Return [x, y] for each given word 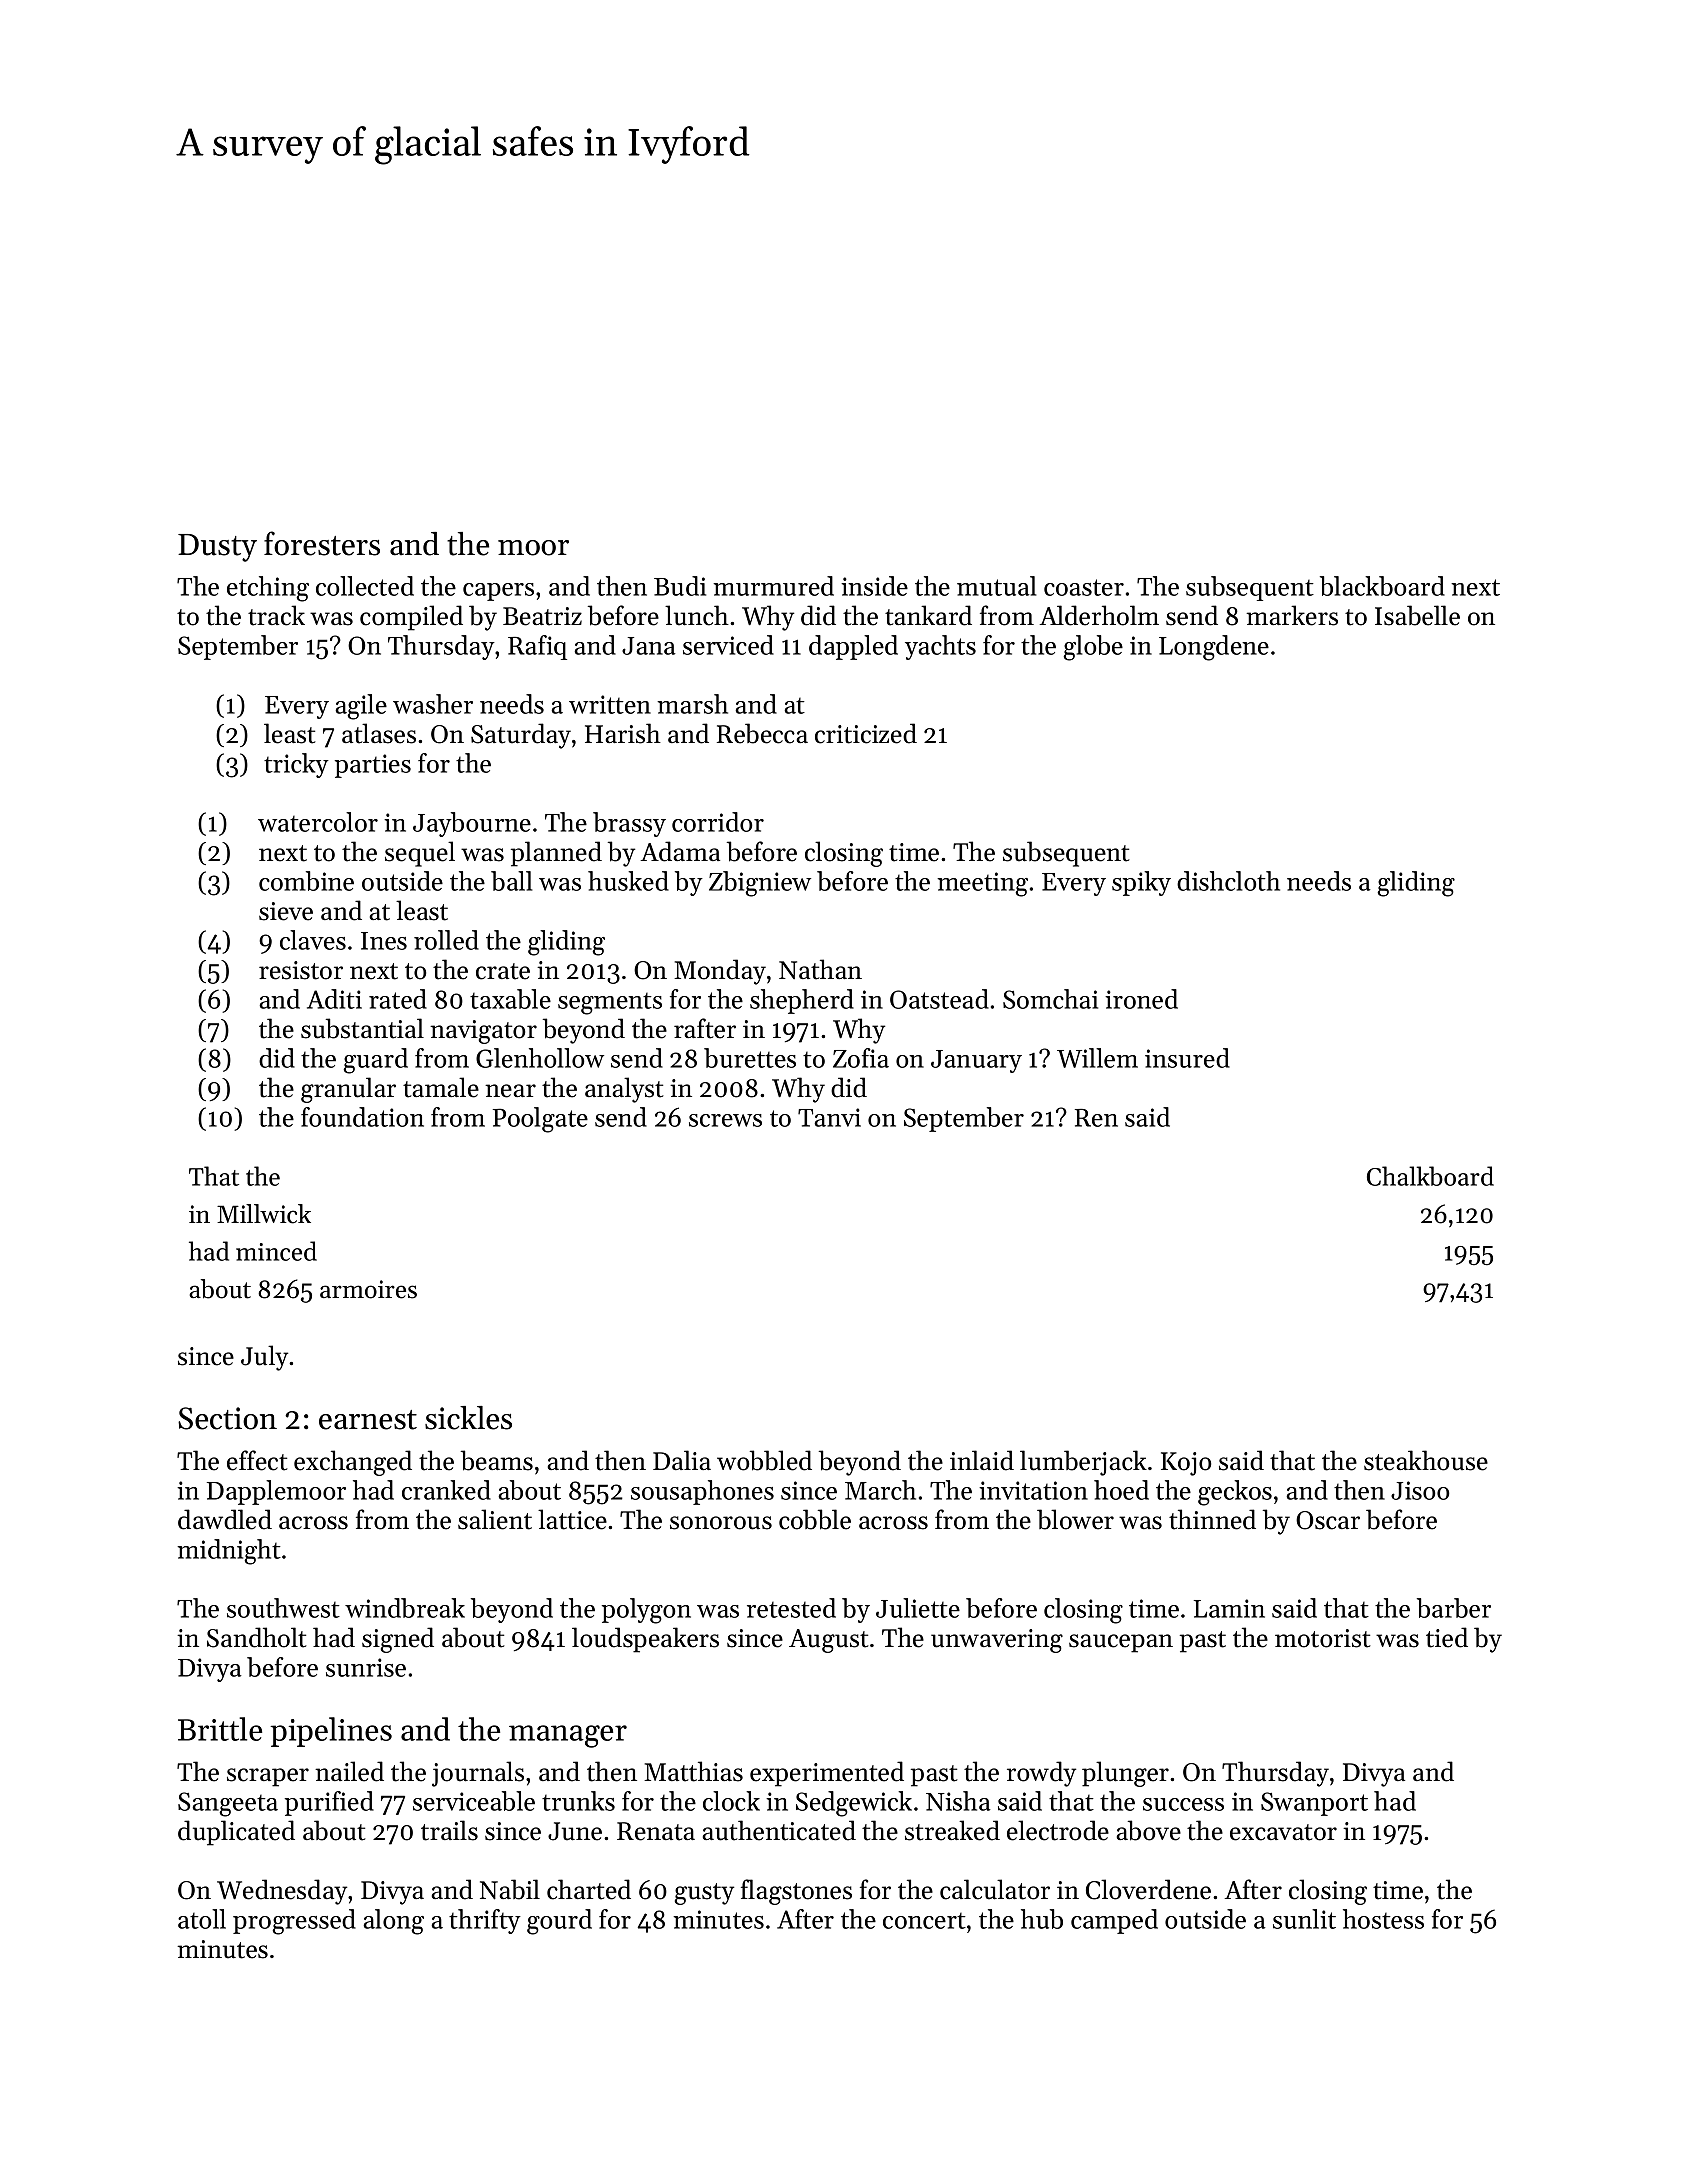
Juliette [918, 1608]
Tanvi [829, 1117]
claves [313, 940]
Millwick [264, 1214]
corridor [718, 822]
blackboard [1382, 586]
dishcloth [1228, 881]
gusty [704, 1894]
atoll [202, 1919]
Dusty [217, 548]
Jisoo [1420, 1490]
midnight [229, 1552]
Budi [680, 586]
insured [1187, 1058]
